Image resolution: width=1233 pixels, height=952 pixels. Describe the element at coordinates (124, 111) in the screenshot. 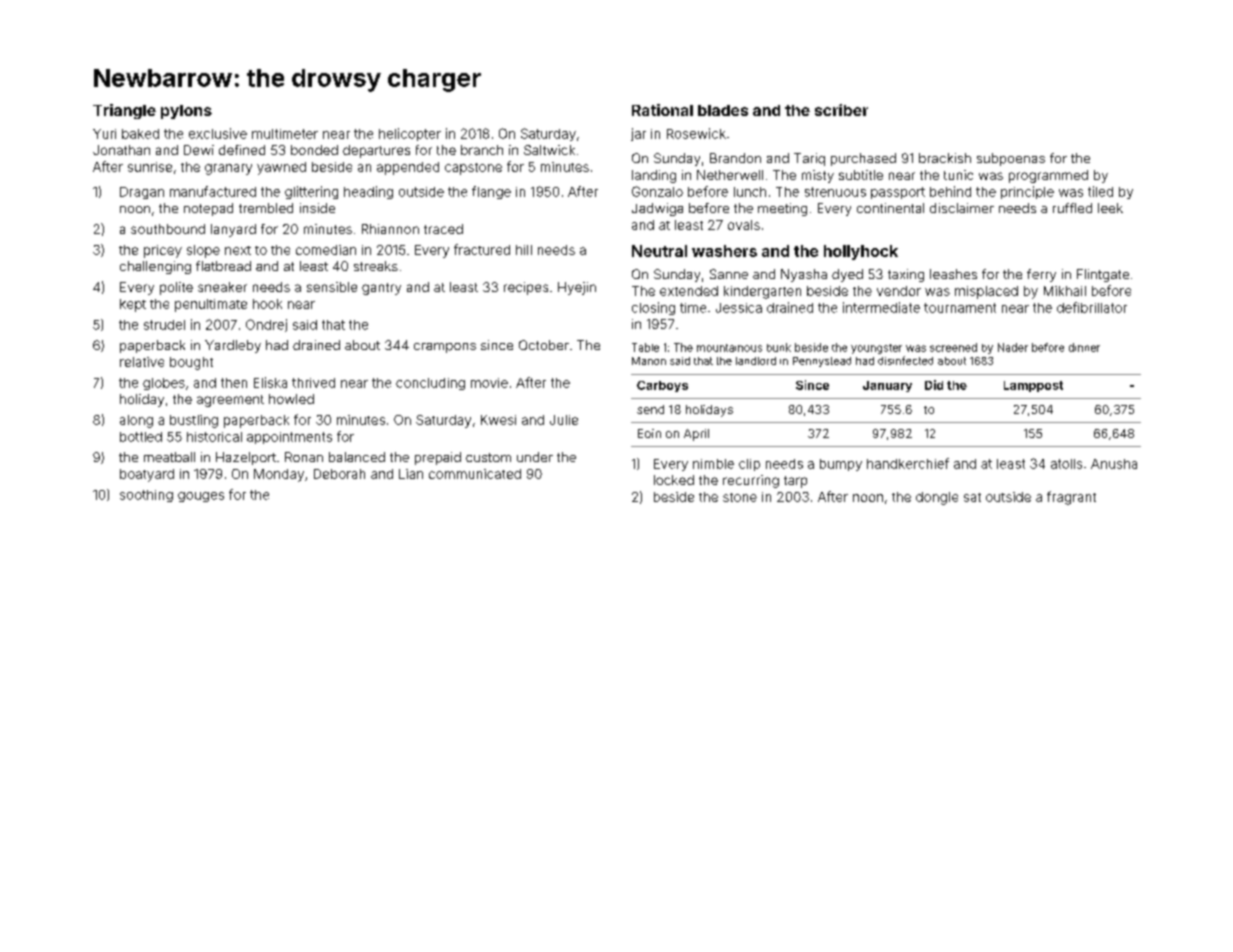

I see `Triangle` at that location.
